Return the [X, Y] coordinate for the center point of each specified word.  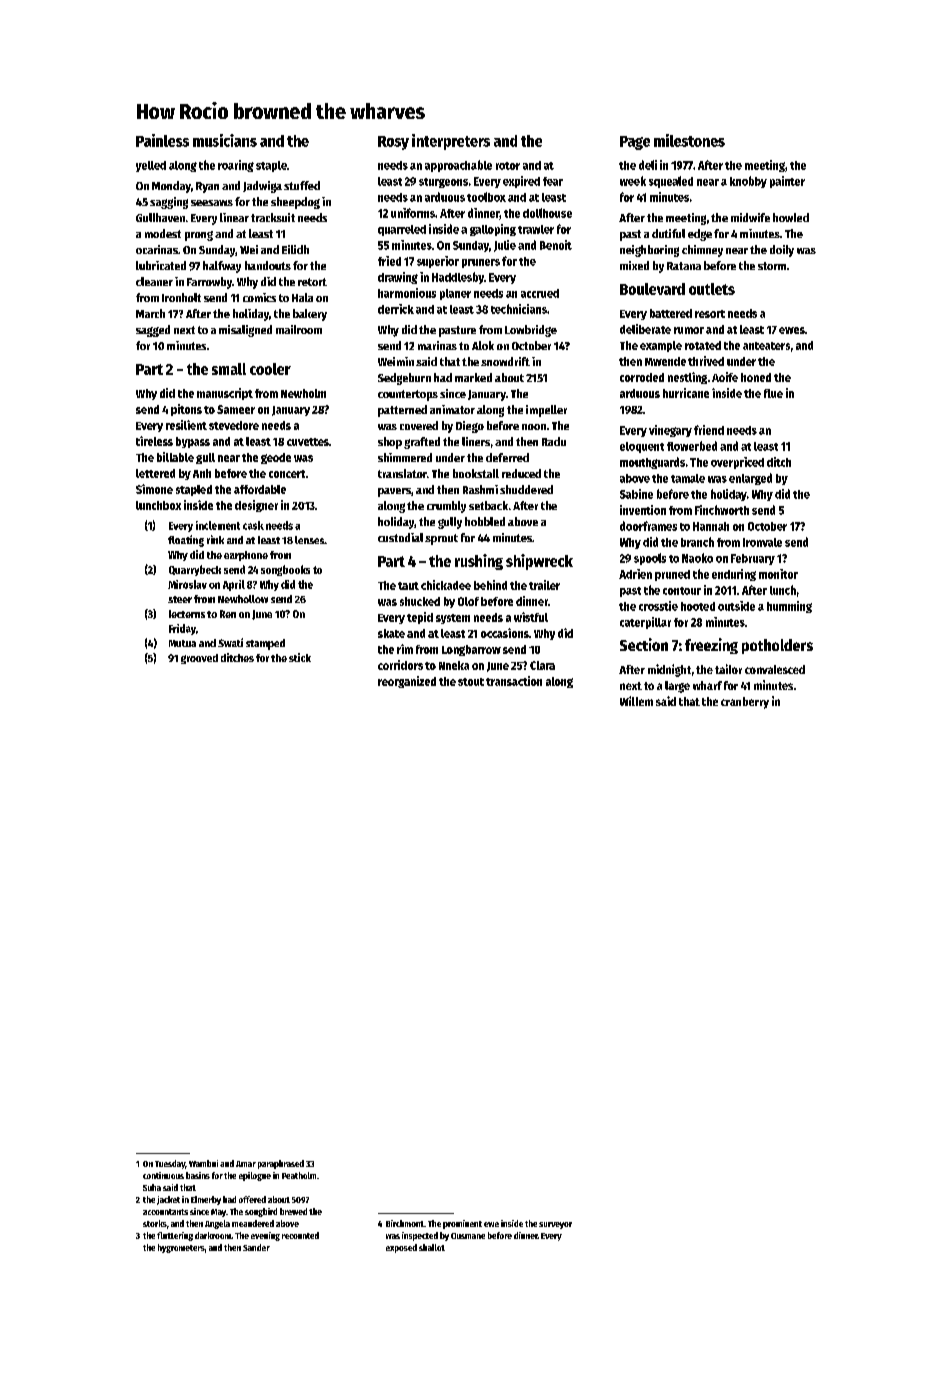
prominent [462, 1224]
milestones [689, 140]
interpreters [451, 142]
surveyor [555, 1225]
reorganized [407, 682]
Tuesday [170, 1164]
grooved [199, 659]
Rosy [393, 143]
